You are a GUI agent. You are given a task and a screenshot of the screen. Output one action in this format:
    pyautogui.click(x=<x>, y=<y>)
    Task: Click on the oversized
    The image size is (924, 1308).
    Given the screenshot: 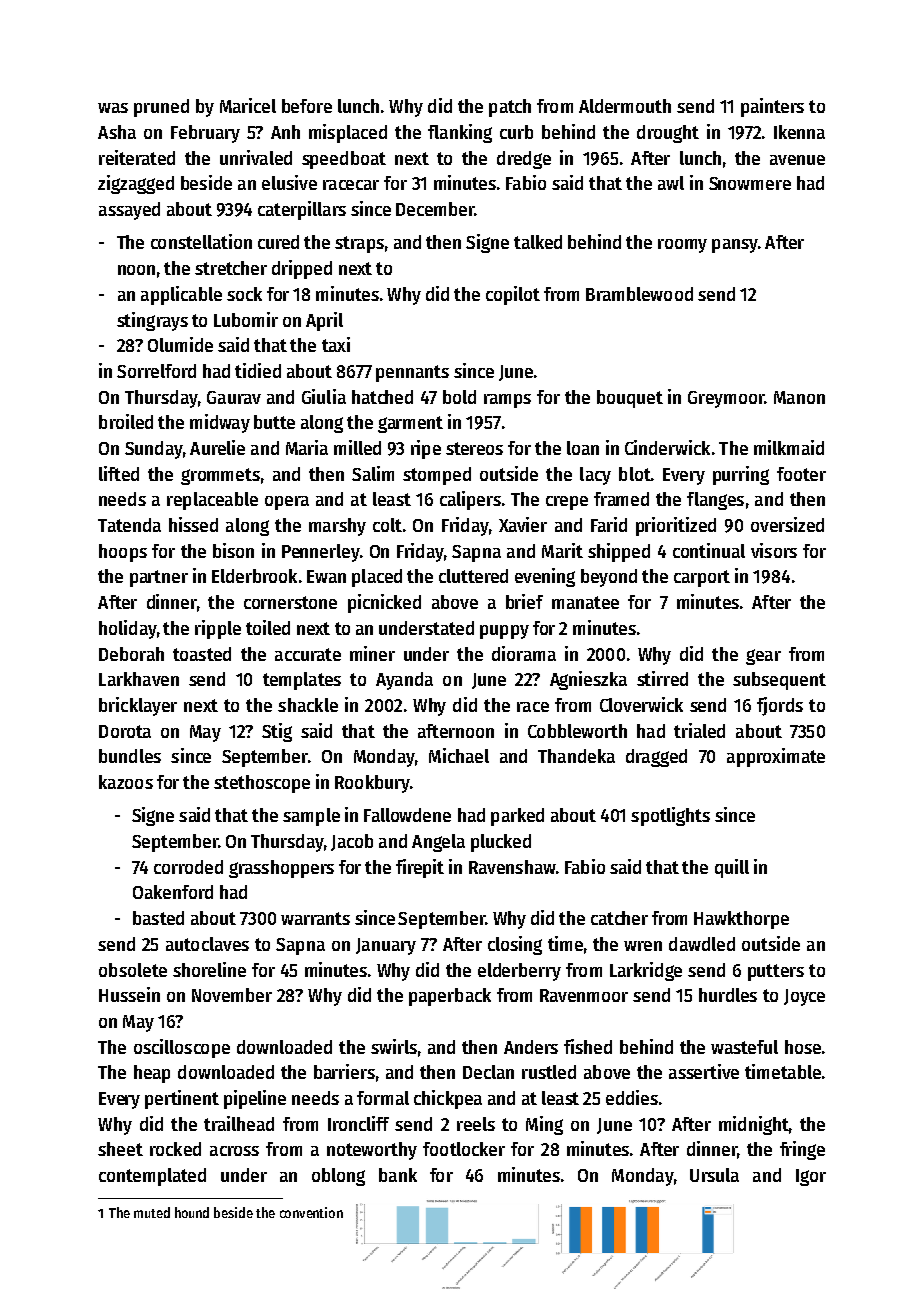 What is the action you would take?
    pyautogui.click(x=787, y=524)
